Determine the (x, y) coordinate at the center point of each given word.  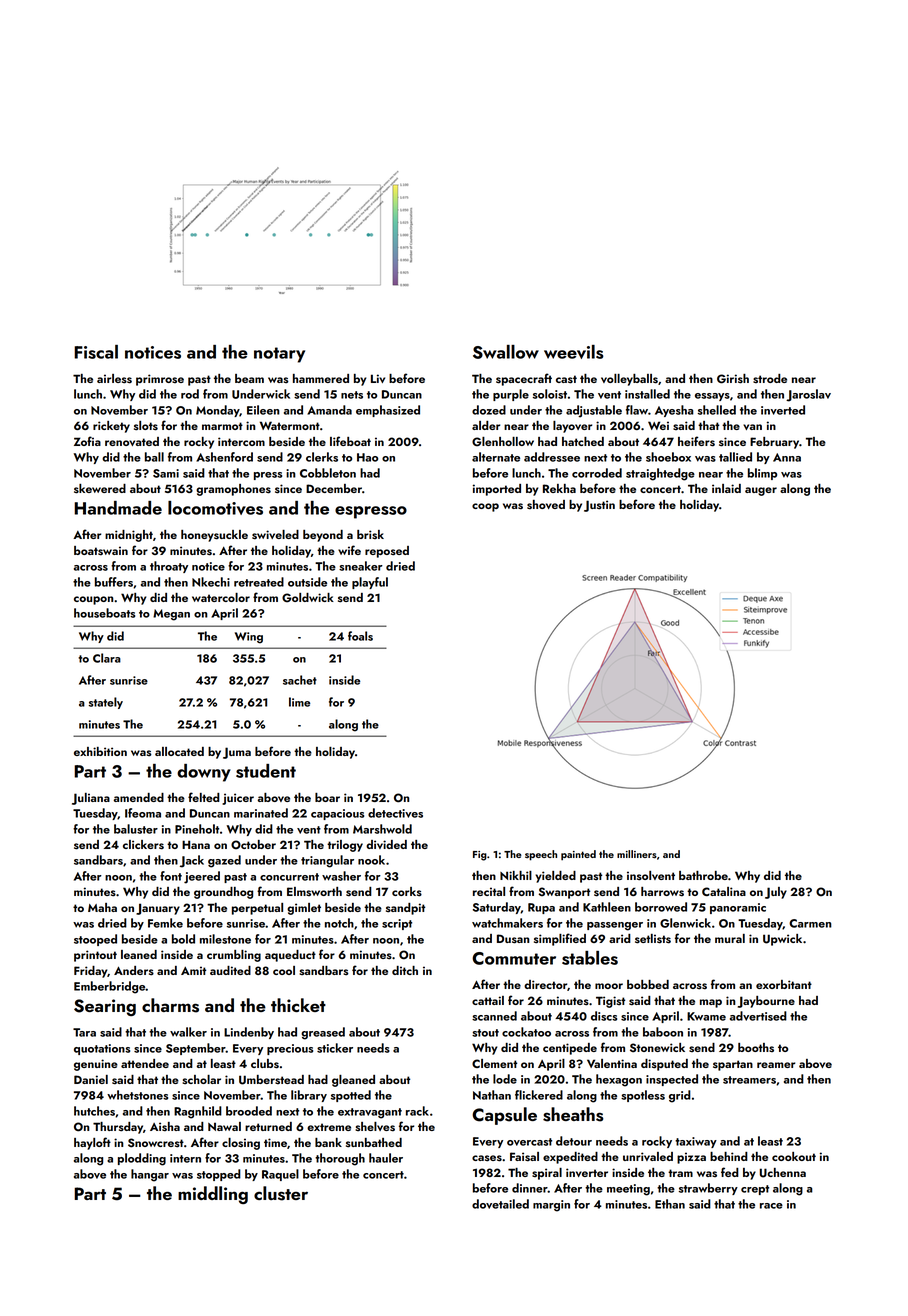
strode (770, 378)
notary (279, 355)
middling (213, 1195)
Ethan (670, 1204)
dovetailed (500, 1204)
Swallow (506, 352)
